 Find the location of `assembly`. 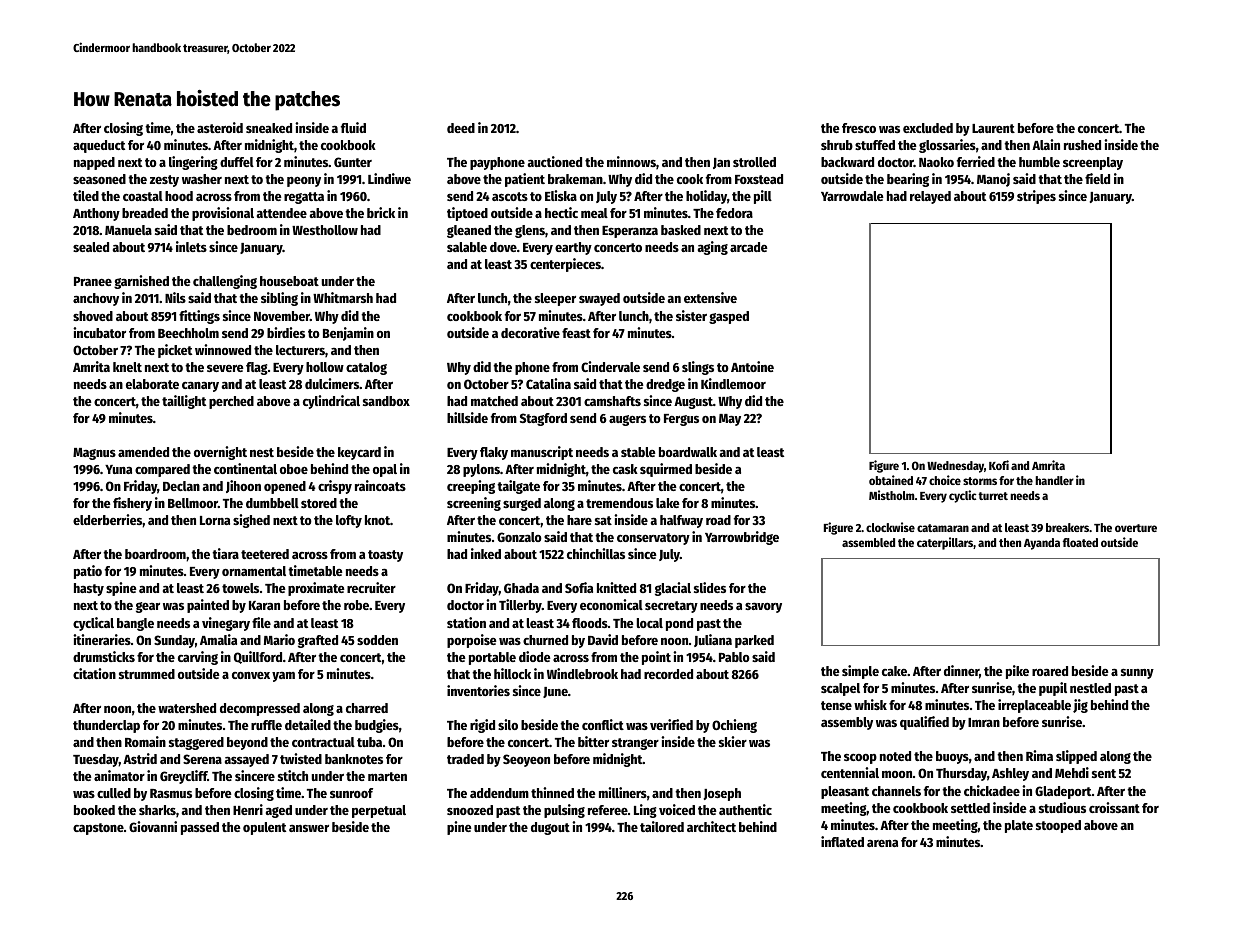

assembly is located at coordinates (847, 723).
